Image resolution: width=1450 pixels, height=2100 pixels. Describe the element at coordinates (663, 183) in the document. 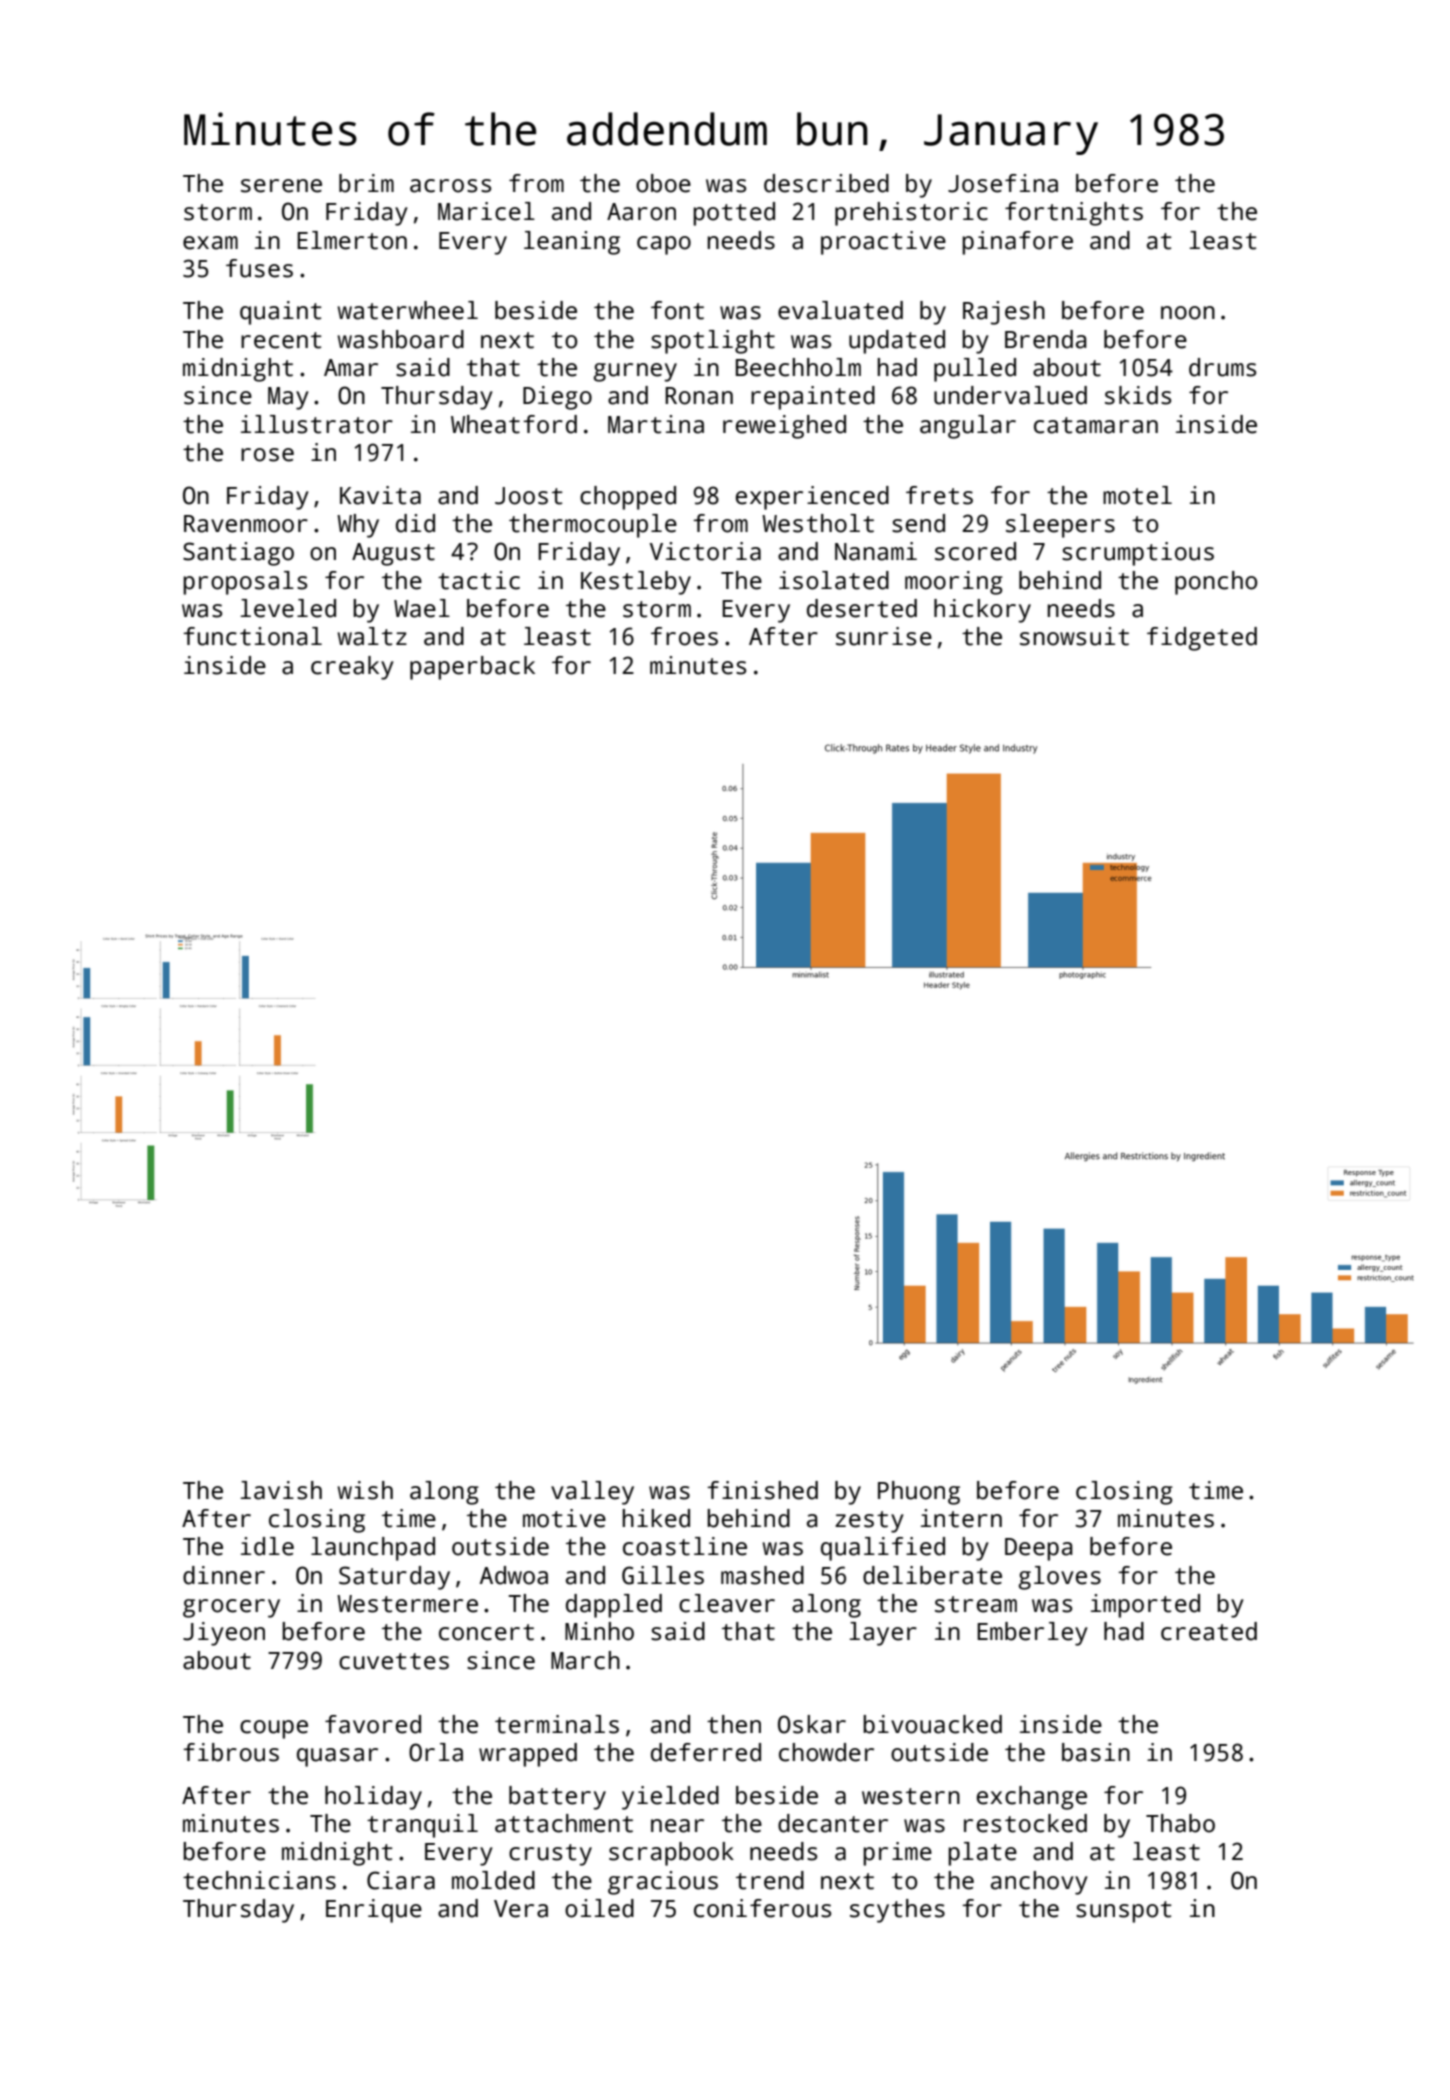

I see `oboe` at that location.
